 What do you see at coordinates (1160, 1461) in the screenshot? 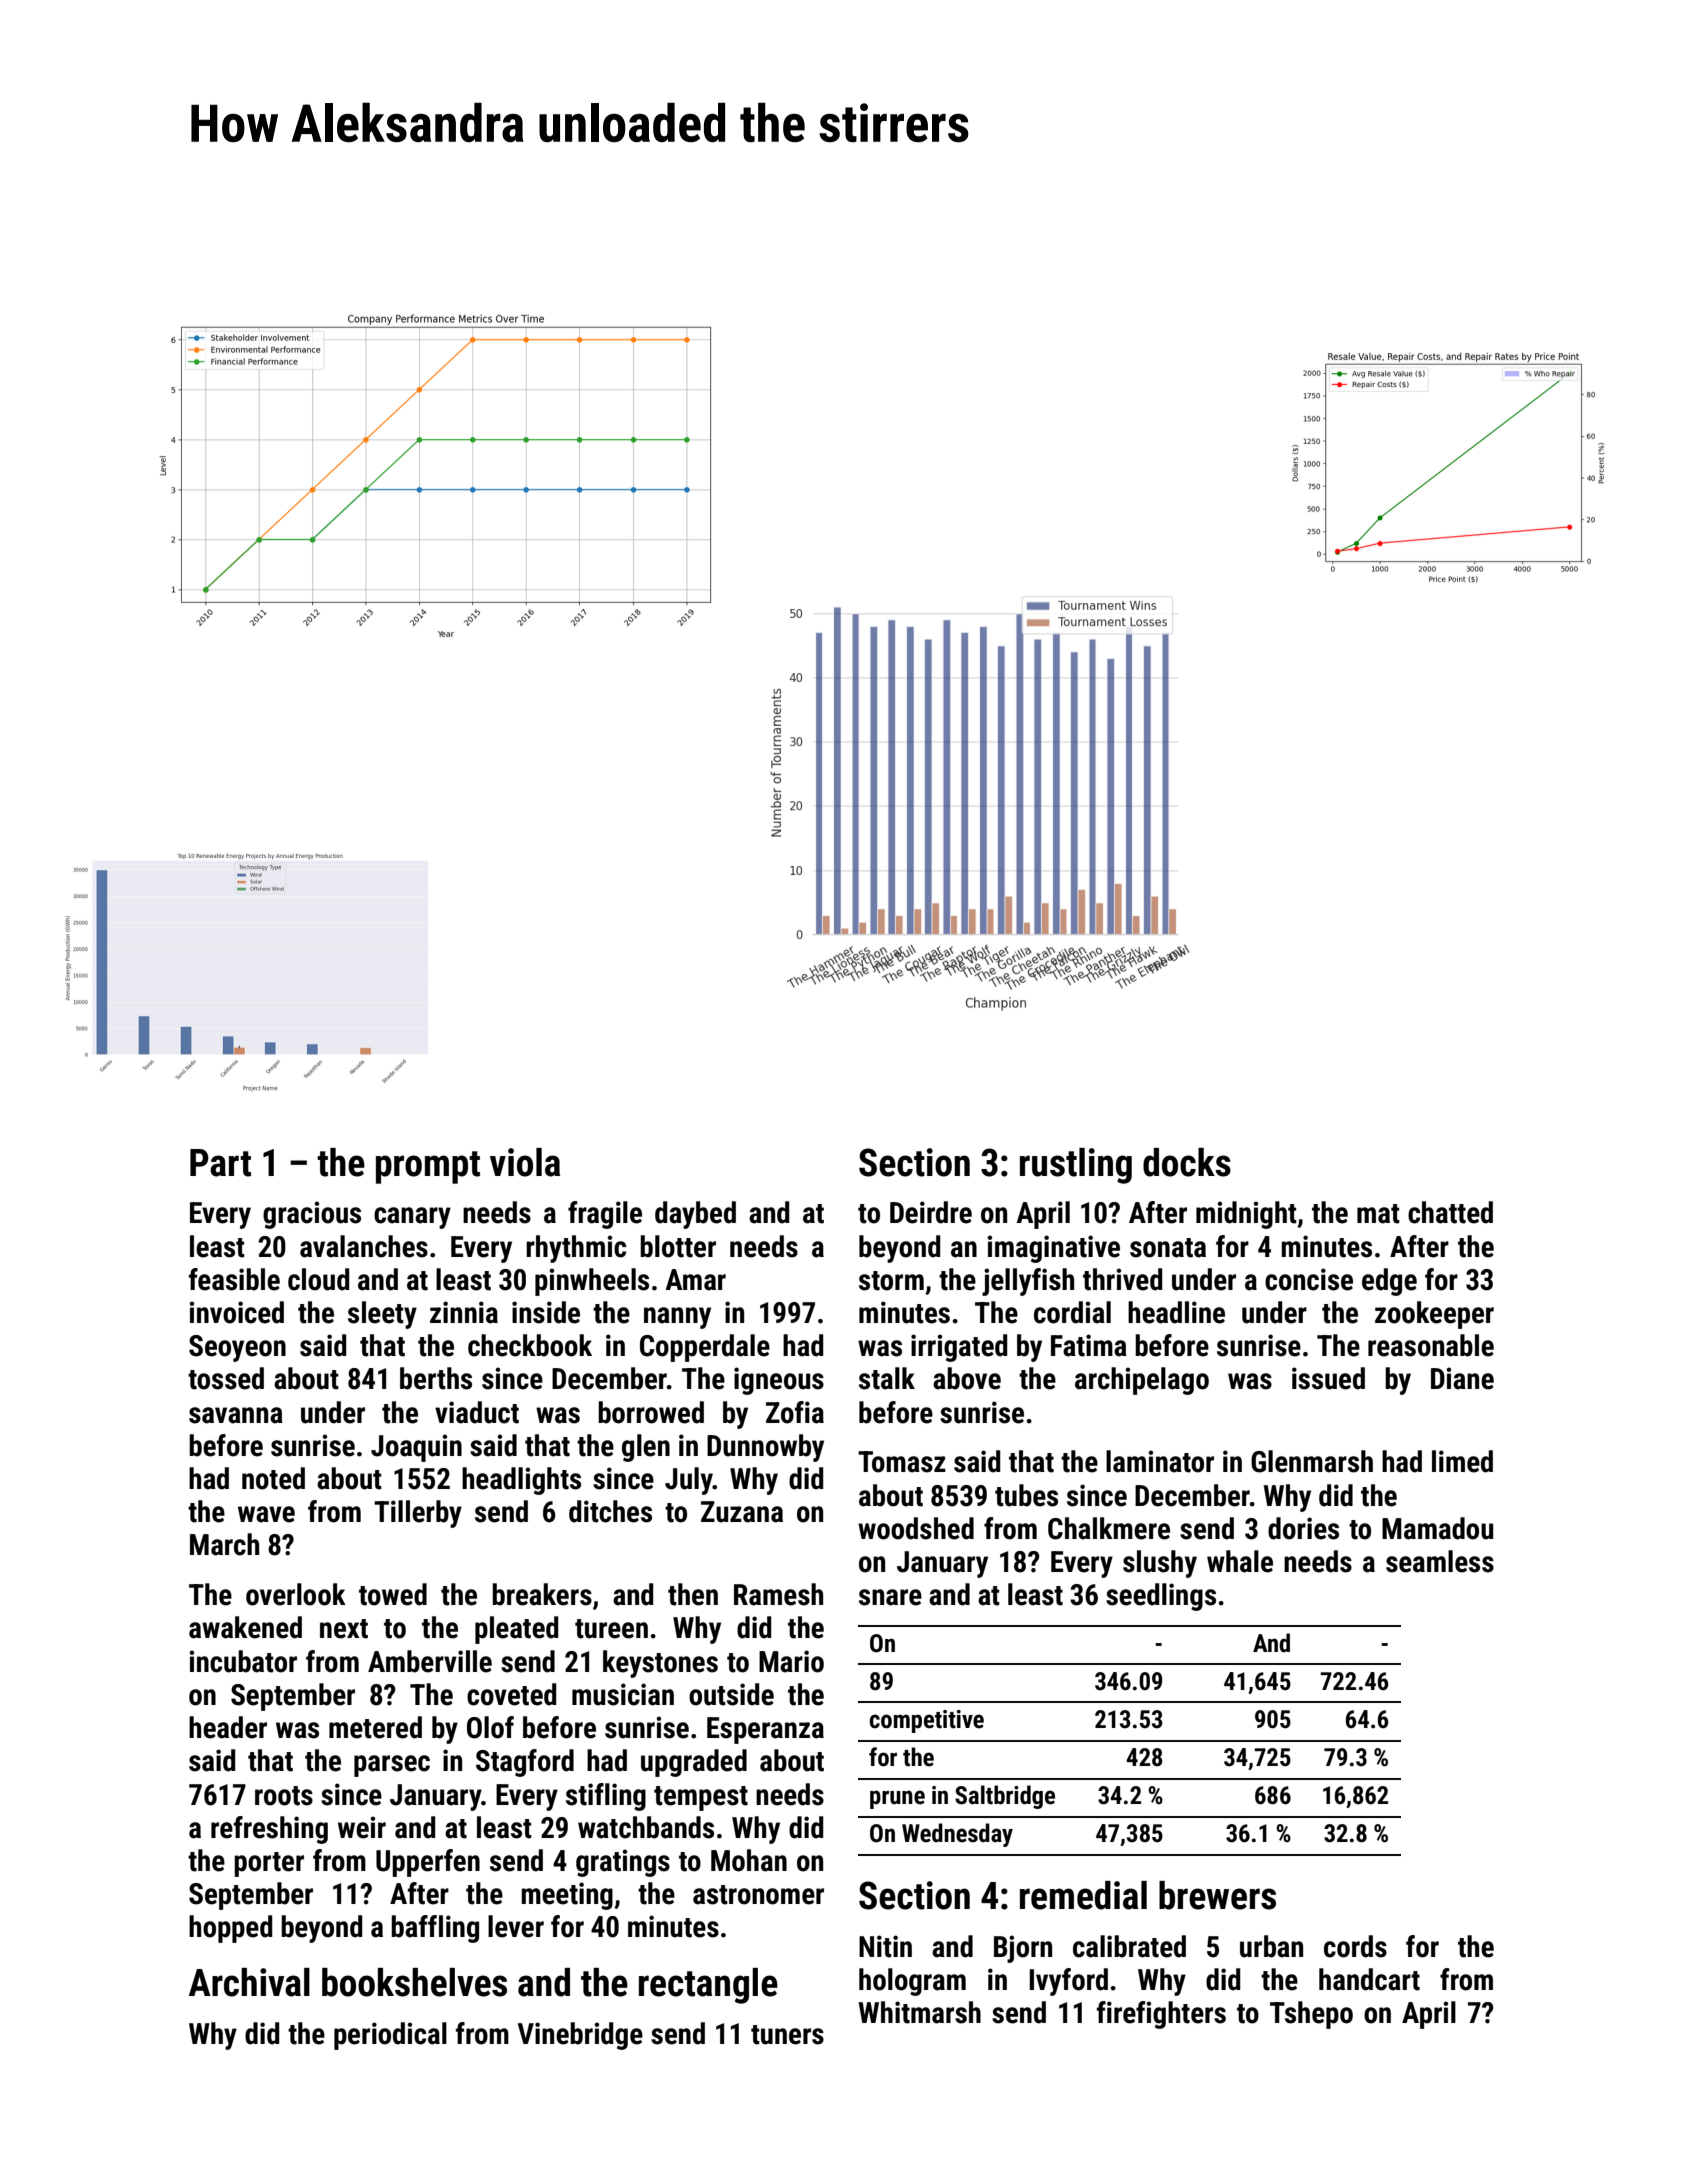
I see `laminator` at bounding box center [1160, 1461].
